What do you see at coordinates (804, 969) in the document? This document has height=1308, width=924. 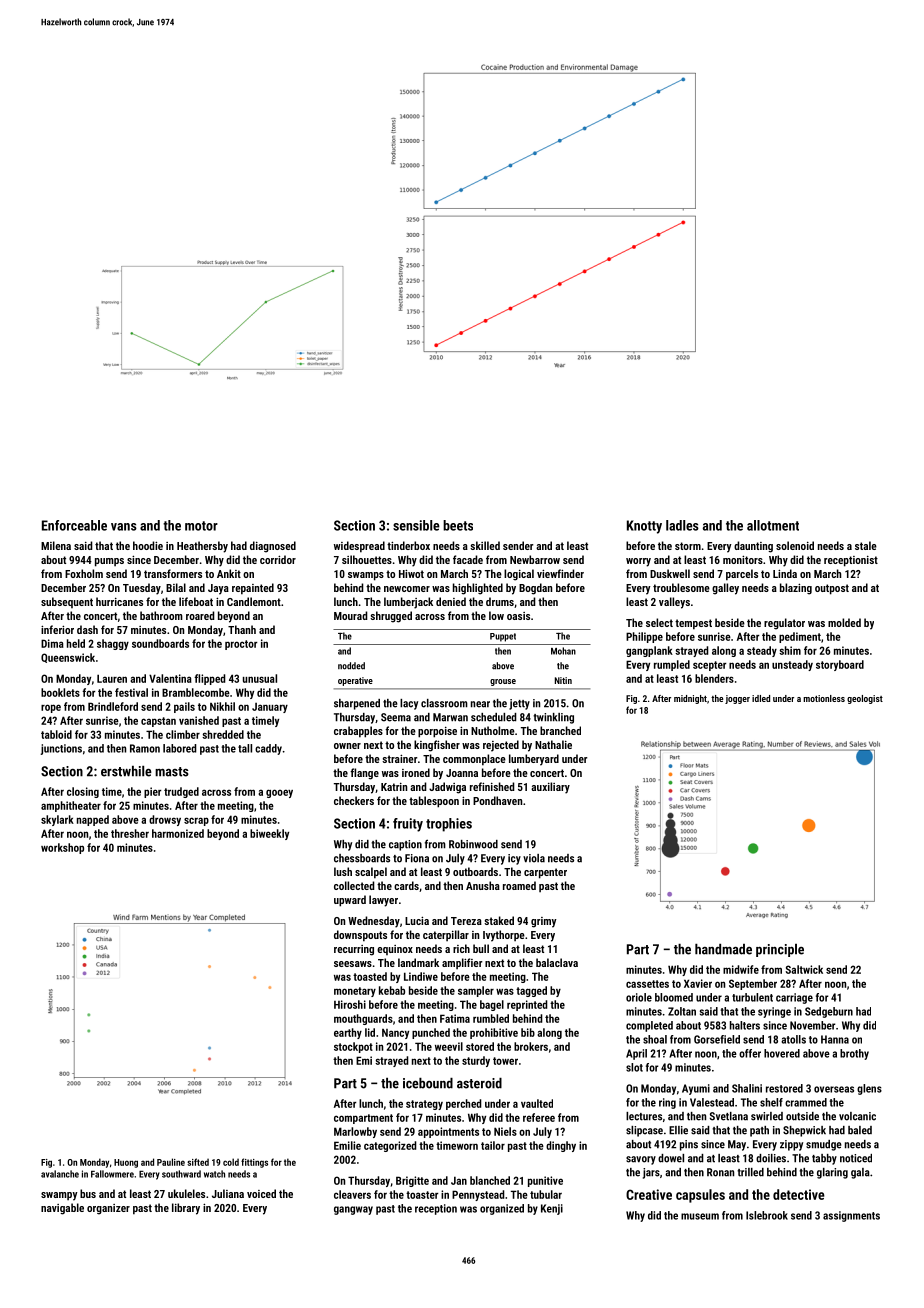 I see `Saltwick` at bounding box center [804, 969].
